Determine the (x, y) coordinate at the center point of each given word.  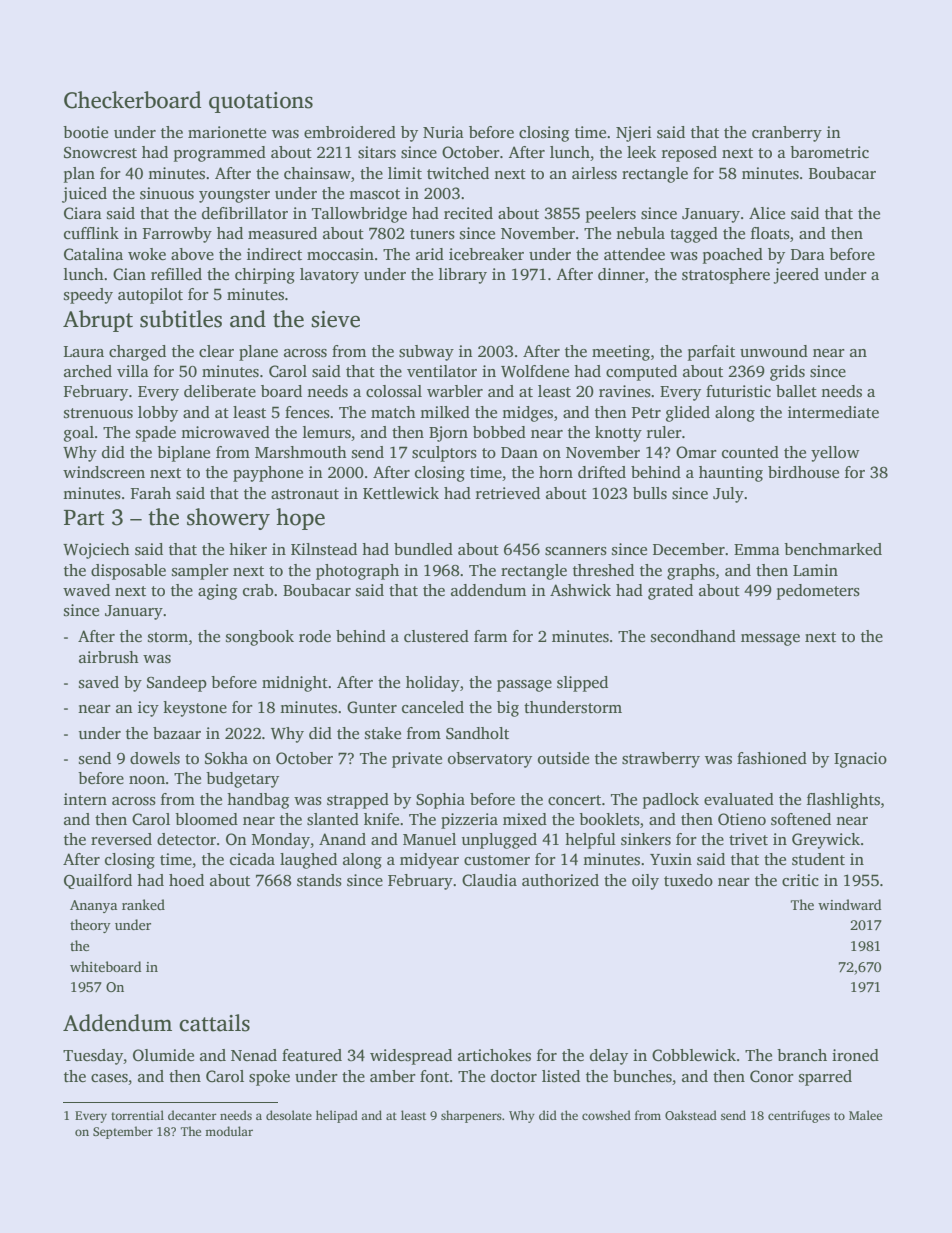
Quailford (98, 881)
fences (307, 412)
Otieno (742, 819)
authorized (560, 880)
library (463, 276)
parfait (711, 353)
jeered (796, 276)
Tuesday (93, 1057)
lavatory (329, 276)
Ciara (83, 213)
